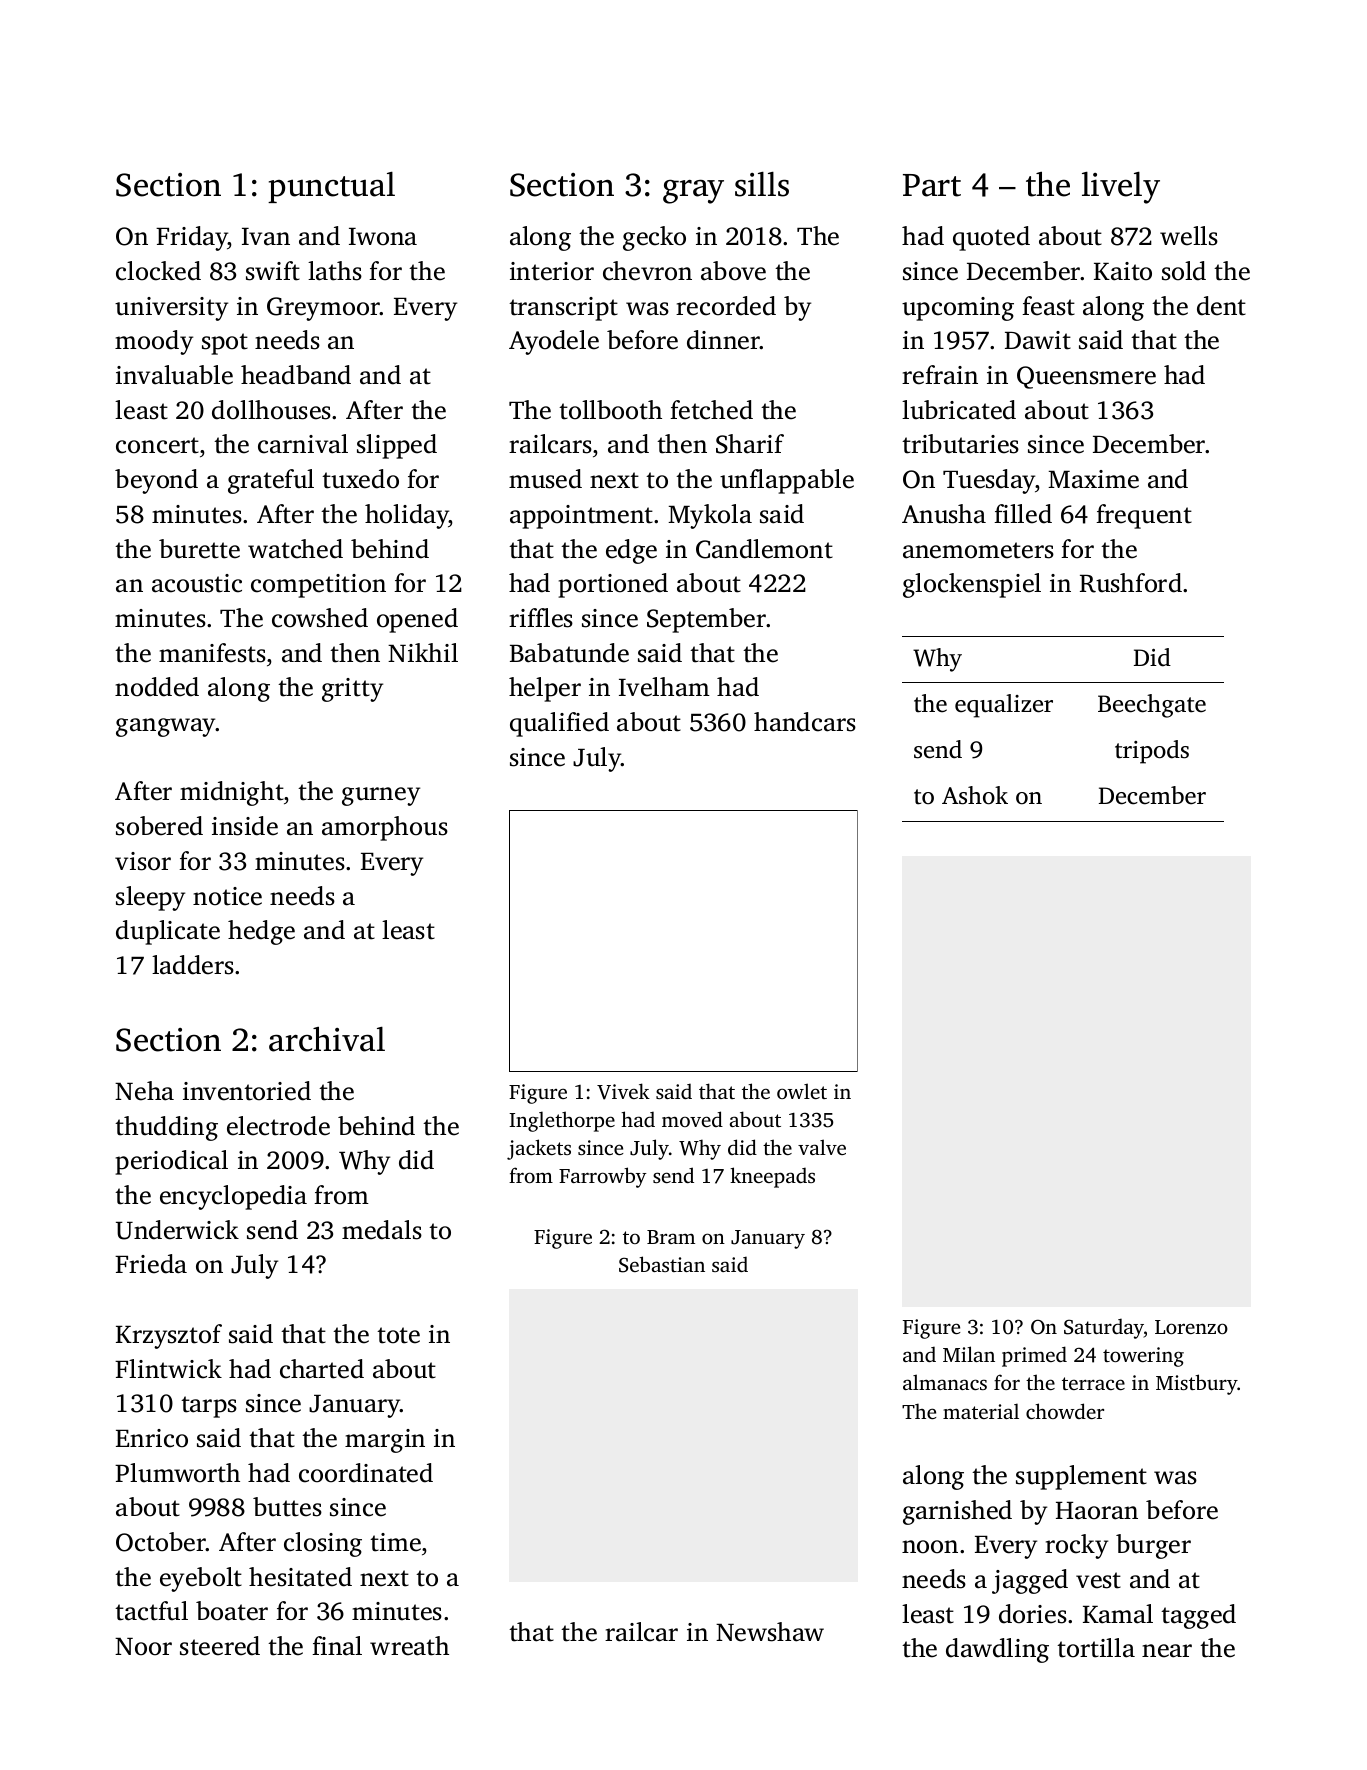 The width and height of the image is (1367, 1770). What do you see at coordinates (692, 1119) in the image?
I see `moved` at bounding box center [692, 1119].
